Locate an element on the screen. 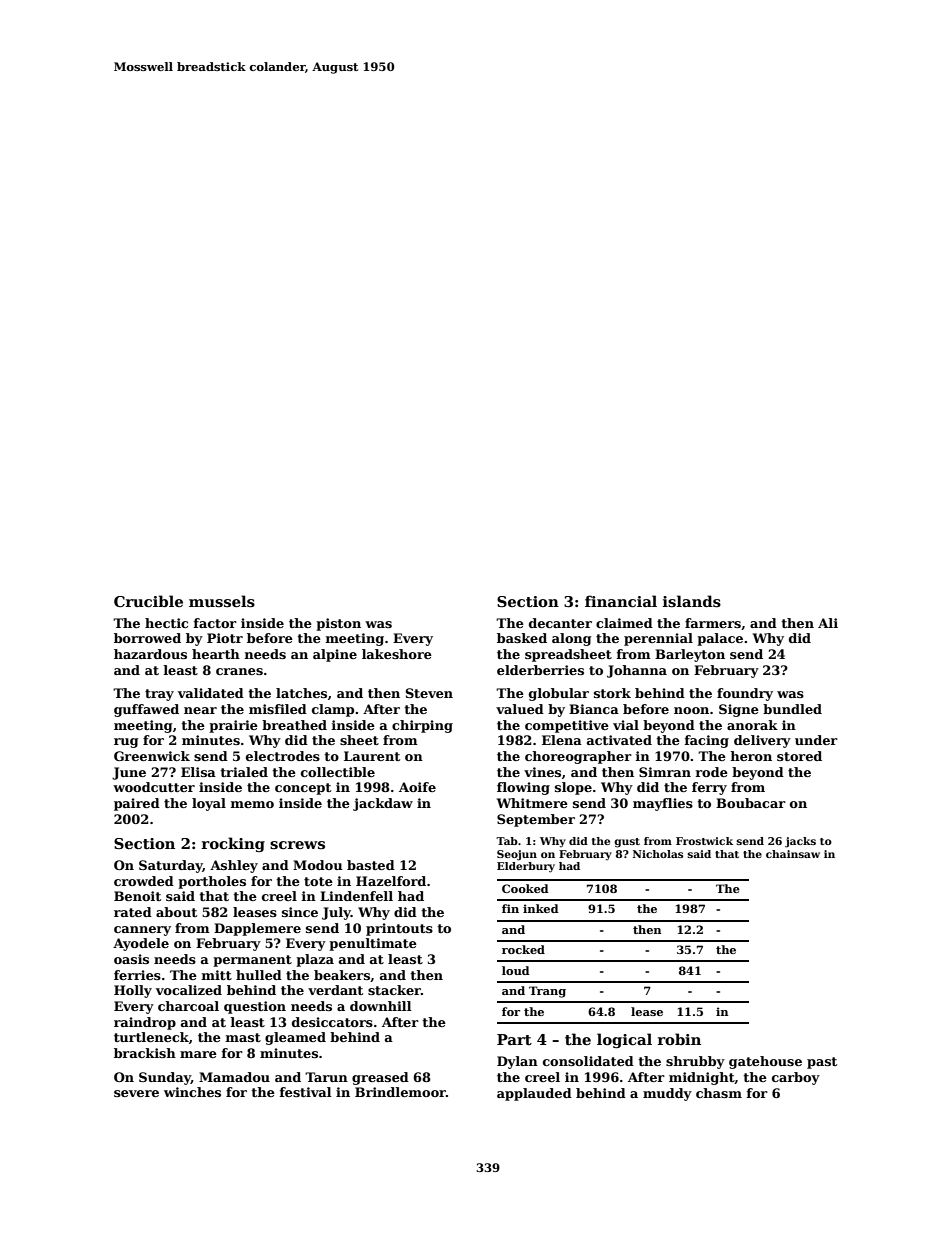 The width and height of the screenshot is (952, 1233). rug is located at coordinates (126, 743).
